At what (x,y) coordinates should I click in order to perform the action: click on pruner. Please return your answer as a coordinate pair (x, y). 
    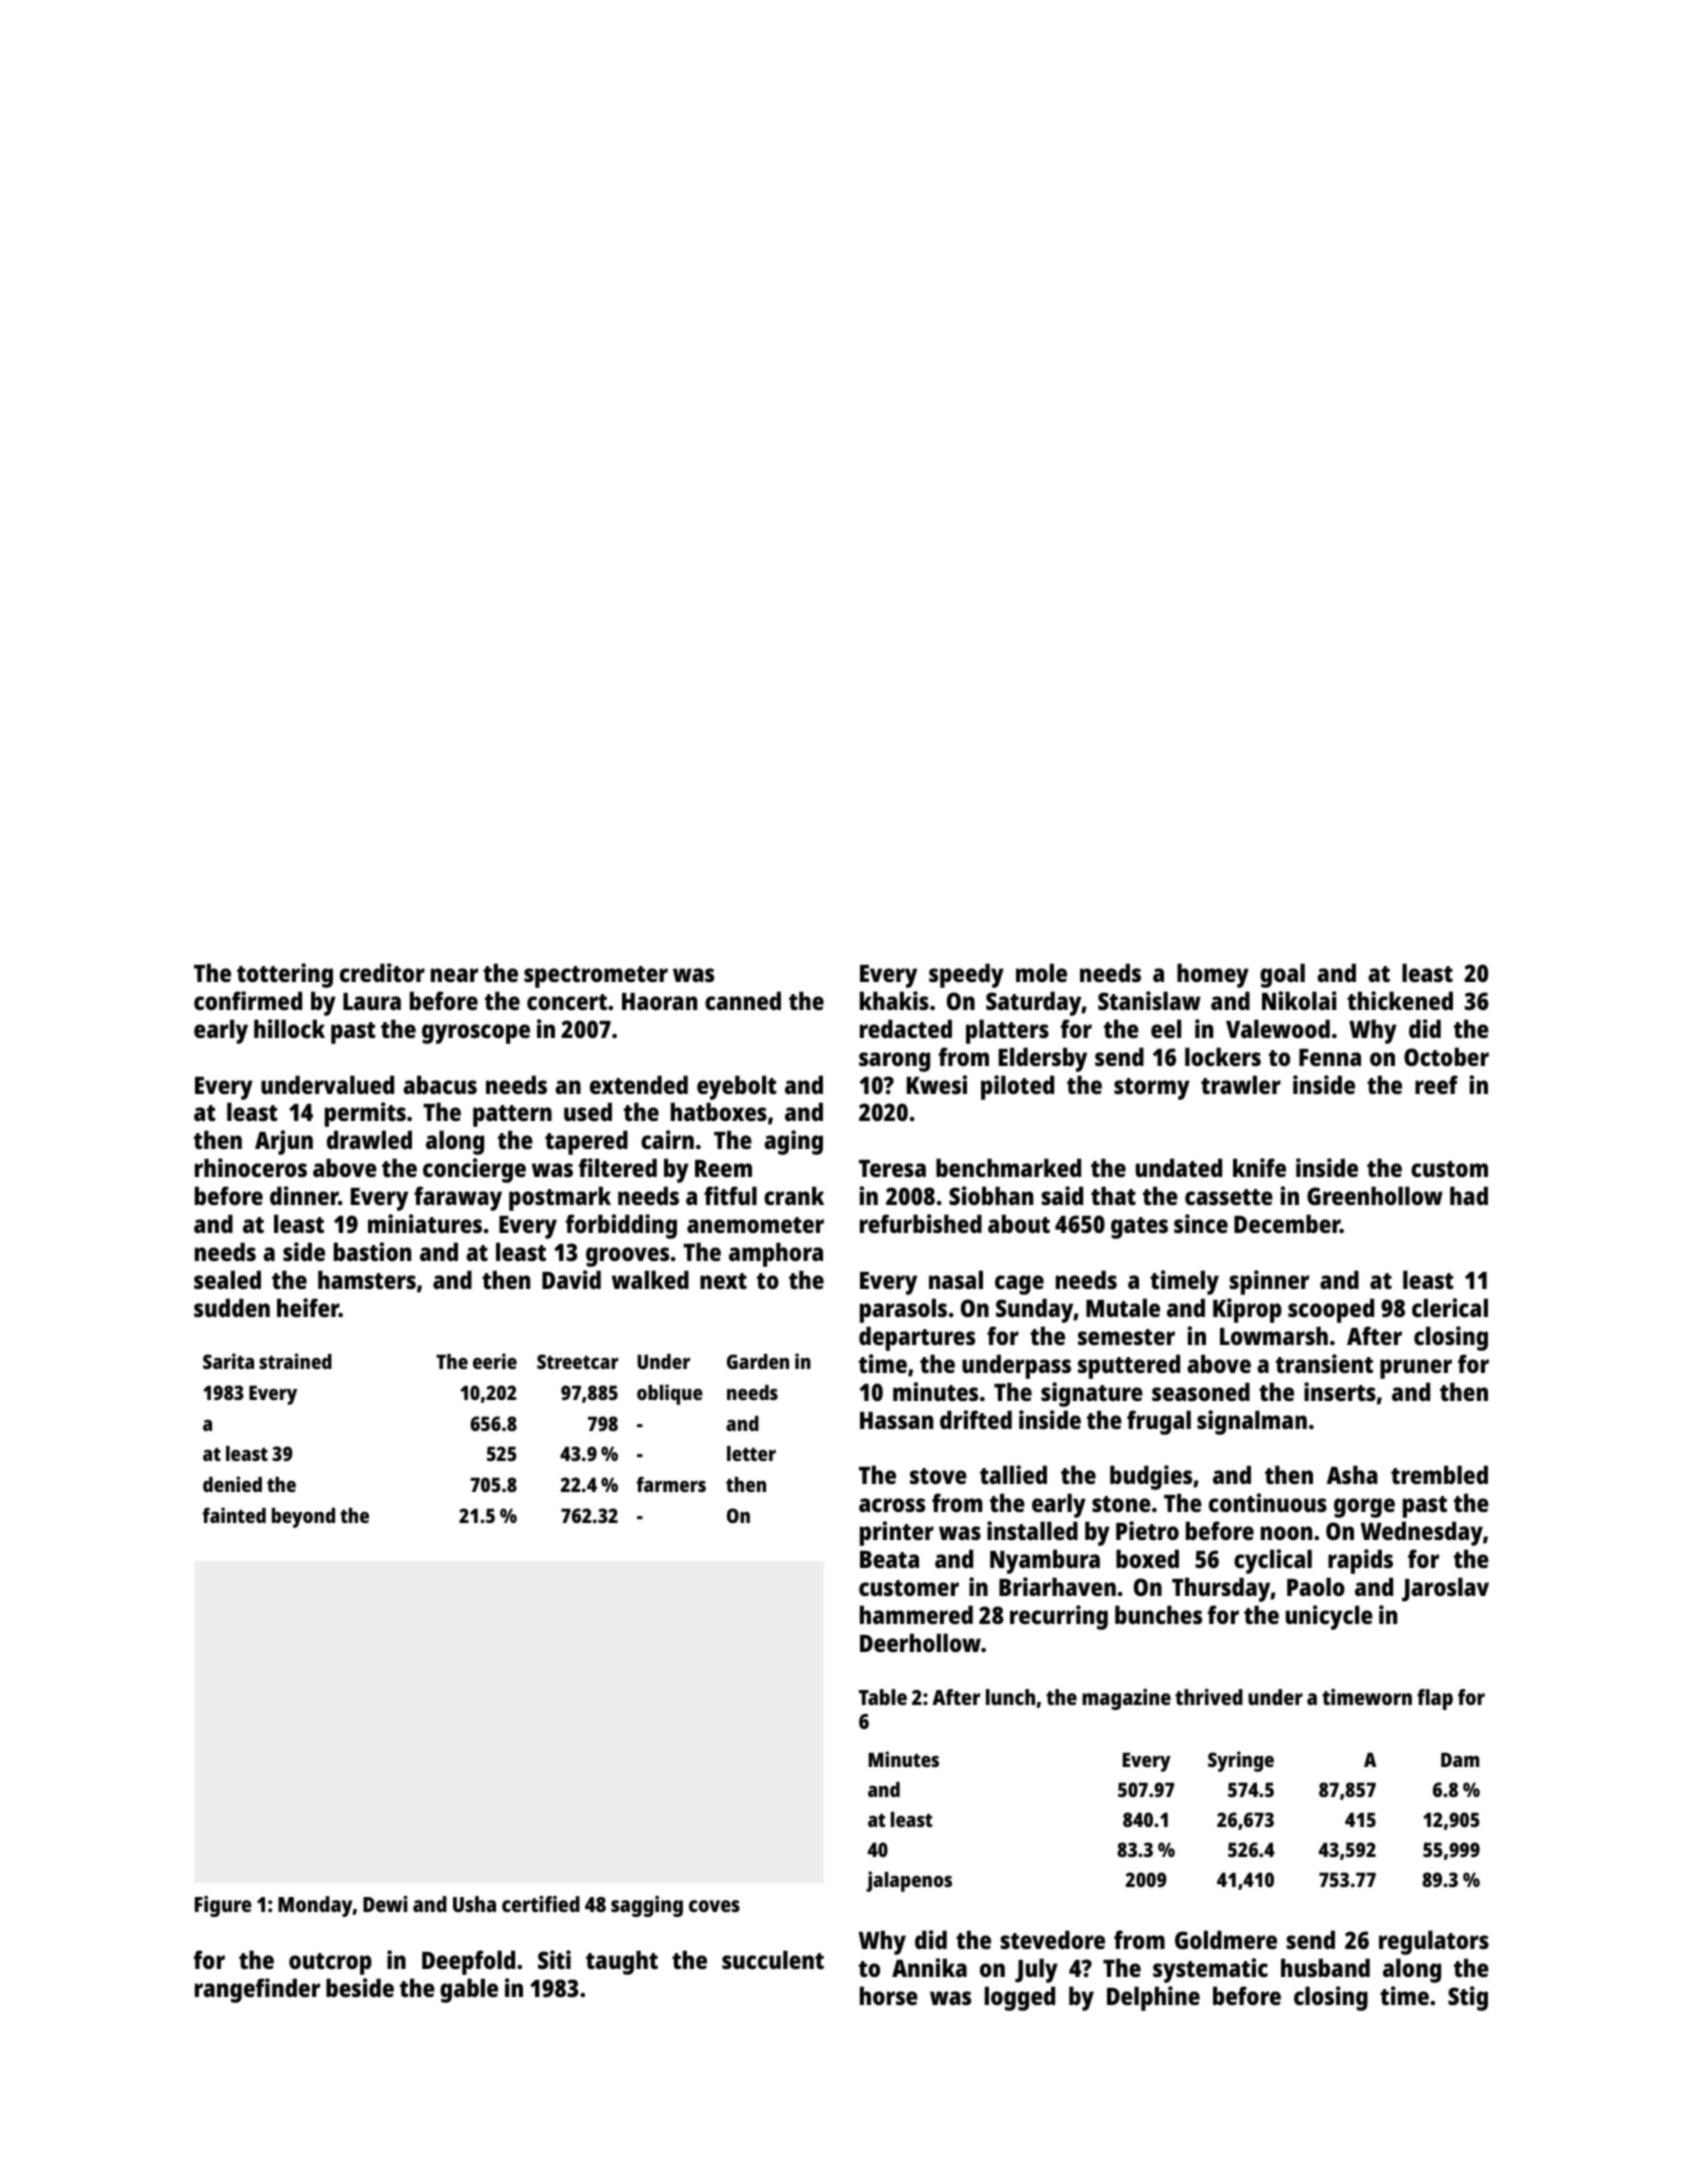
    Looking at the image, I should click on (1416, 1369).
